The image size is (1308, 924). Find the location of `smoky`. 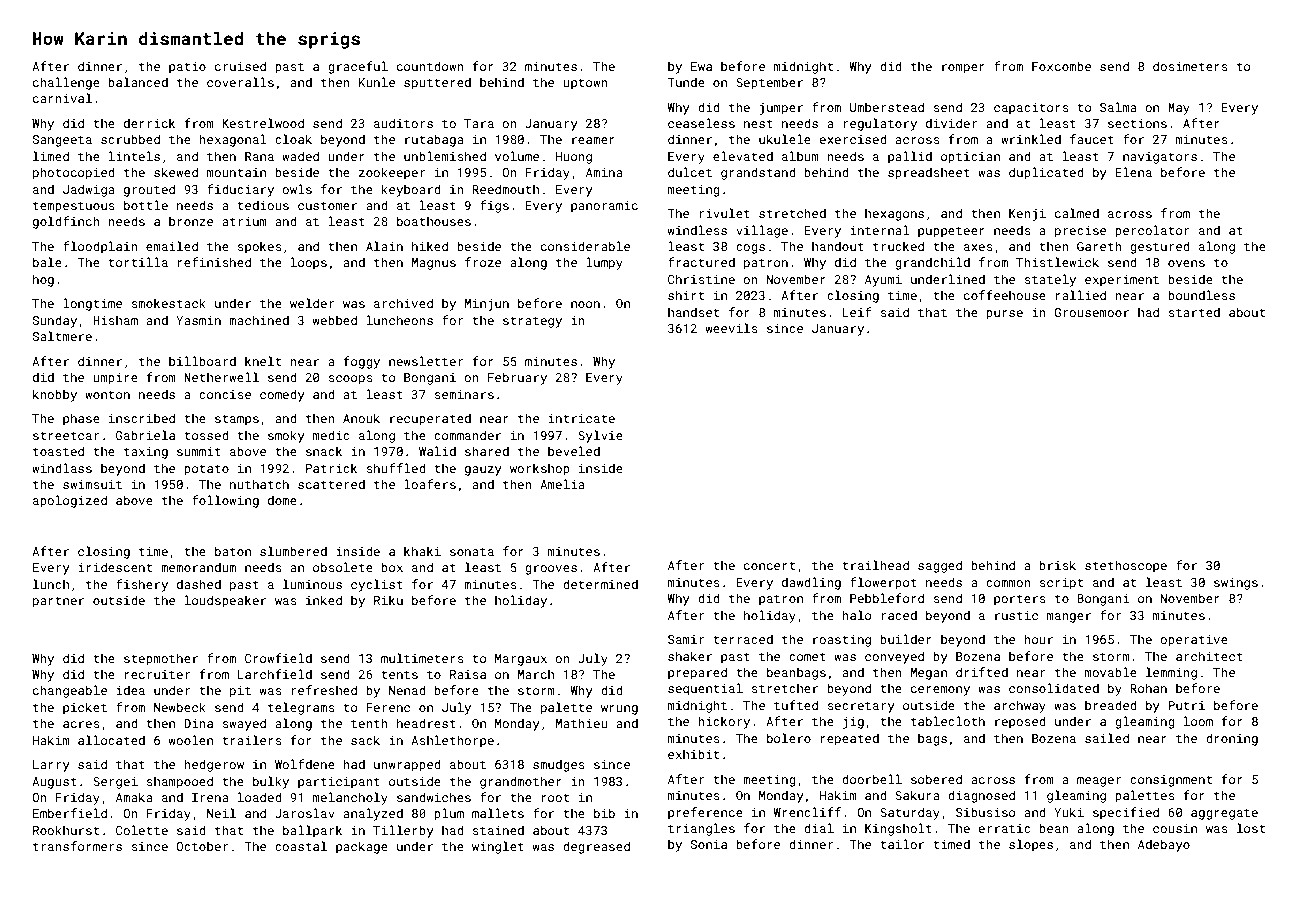

smoky is located at coordinates (286, 436).
